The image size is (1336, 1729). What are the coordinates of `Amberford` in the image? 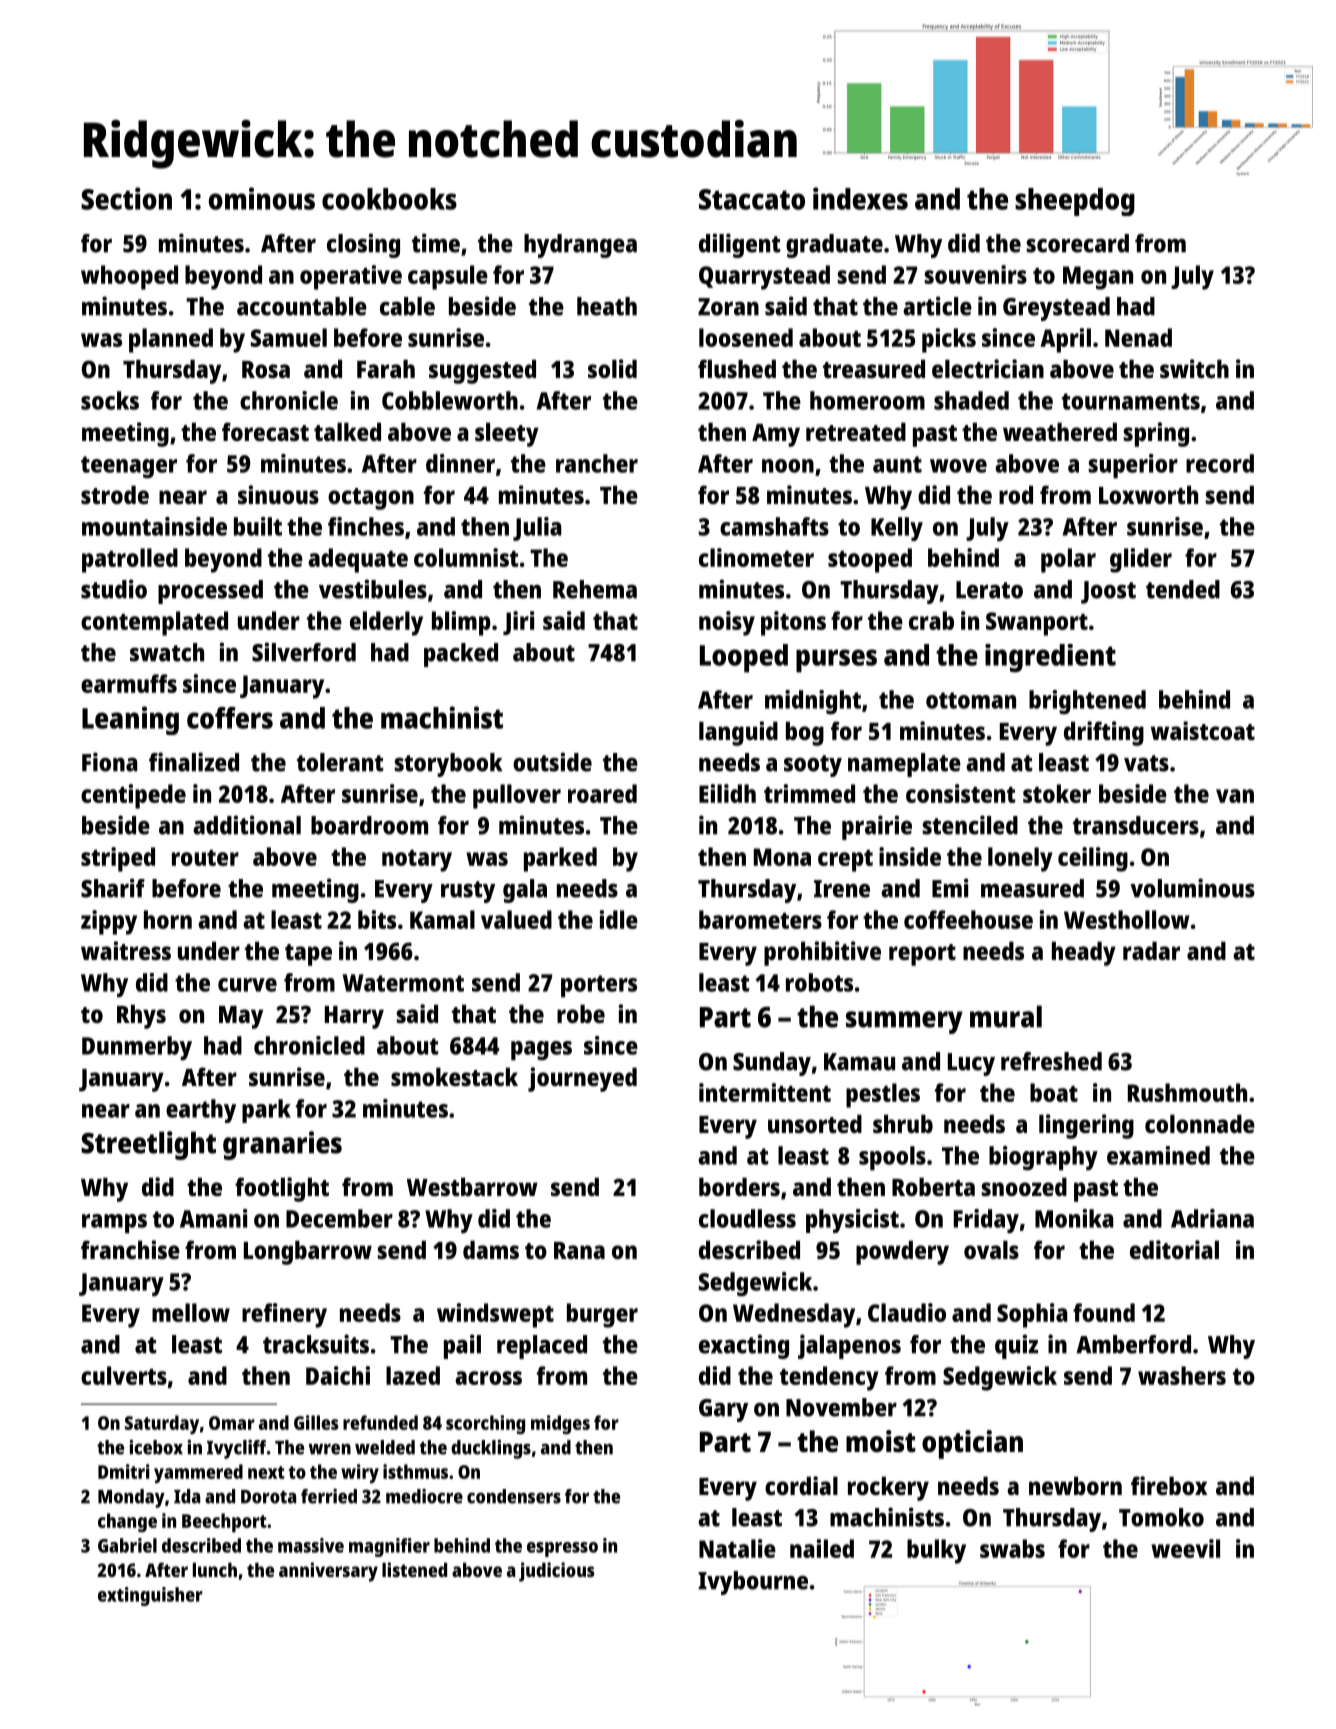 It's located at (1133, 1344).
